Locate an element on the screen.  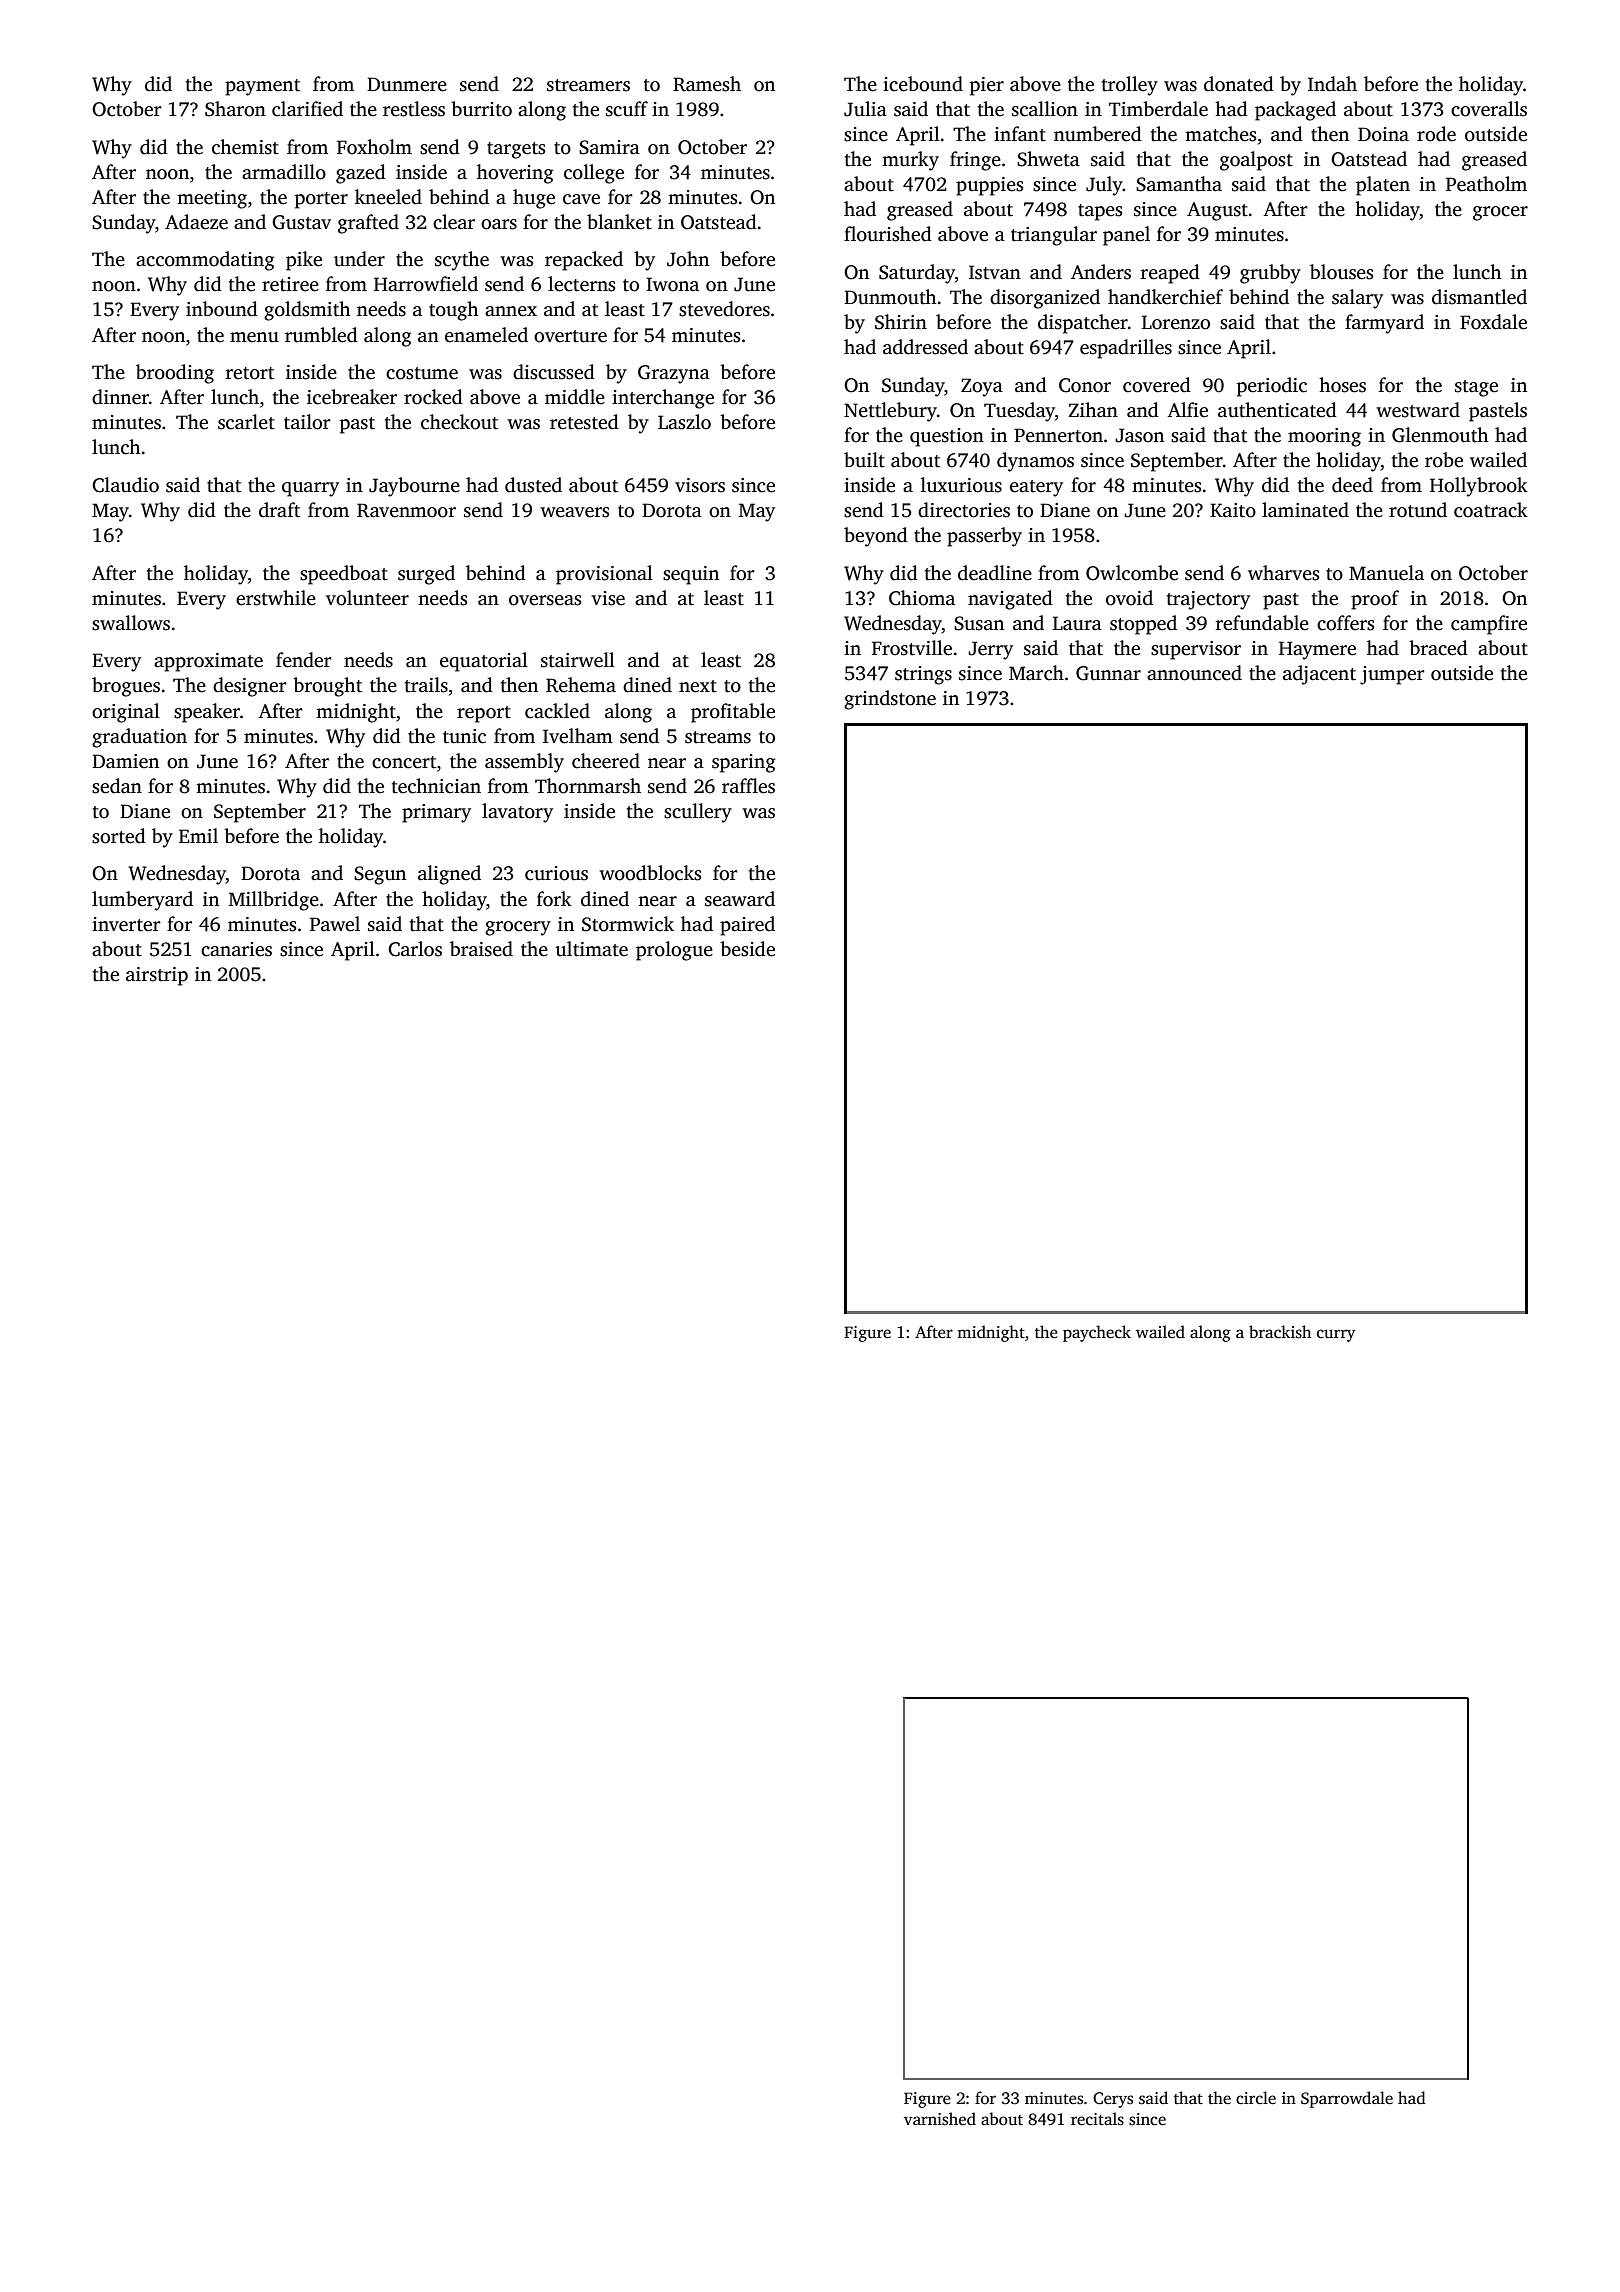
Cerys is located at coordinates (1113, 2100).
